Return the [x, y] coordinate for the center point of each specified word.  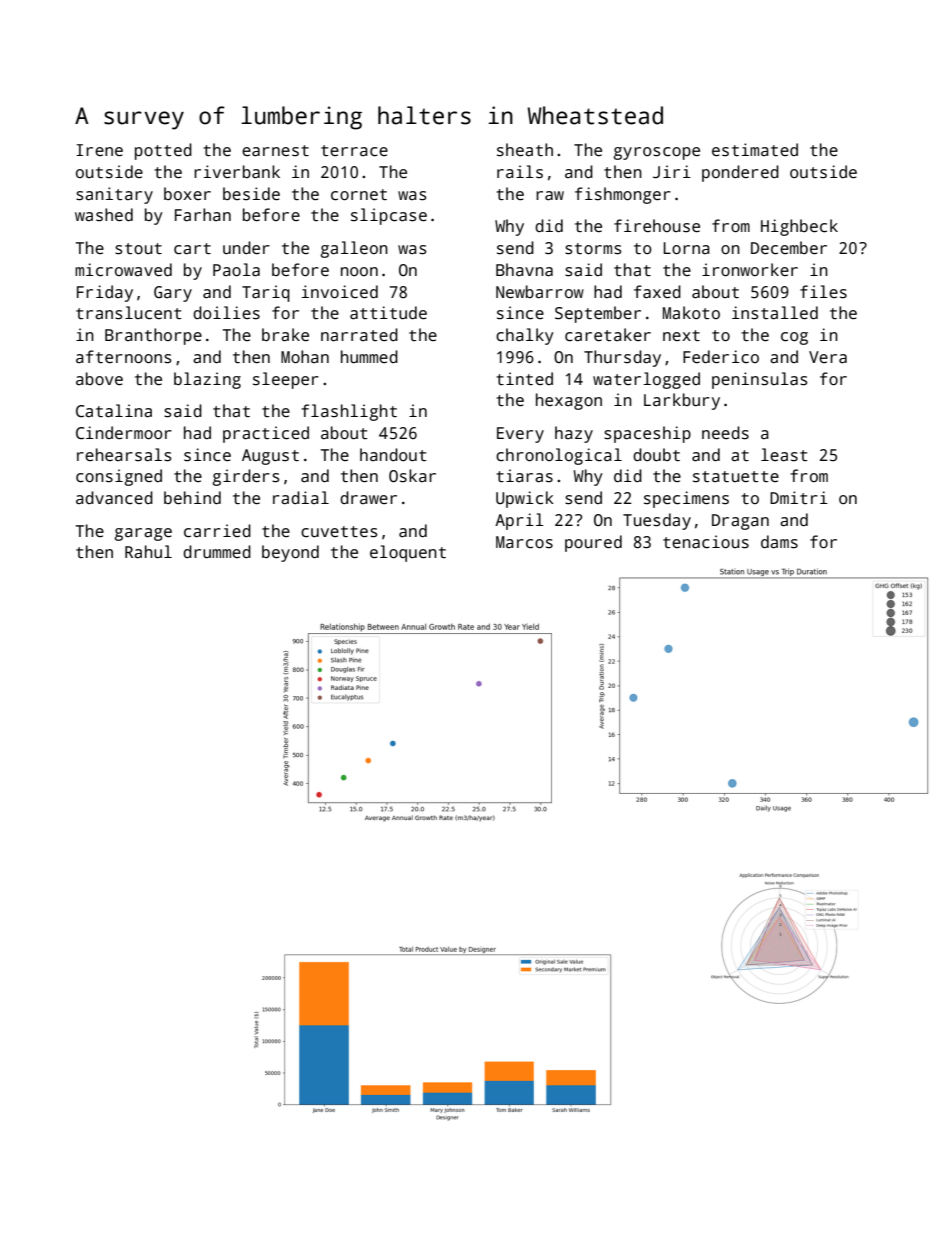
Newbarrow [540, 292]
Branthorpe [153, 336]
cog [794, 338]
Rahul [148, 552]
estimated [755, 150]
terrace [354, 151]
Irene [99, 150]
